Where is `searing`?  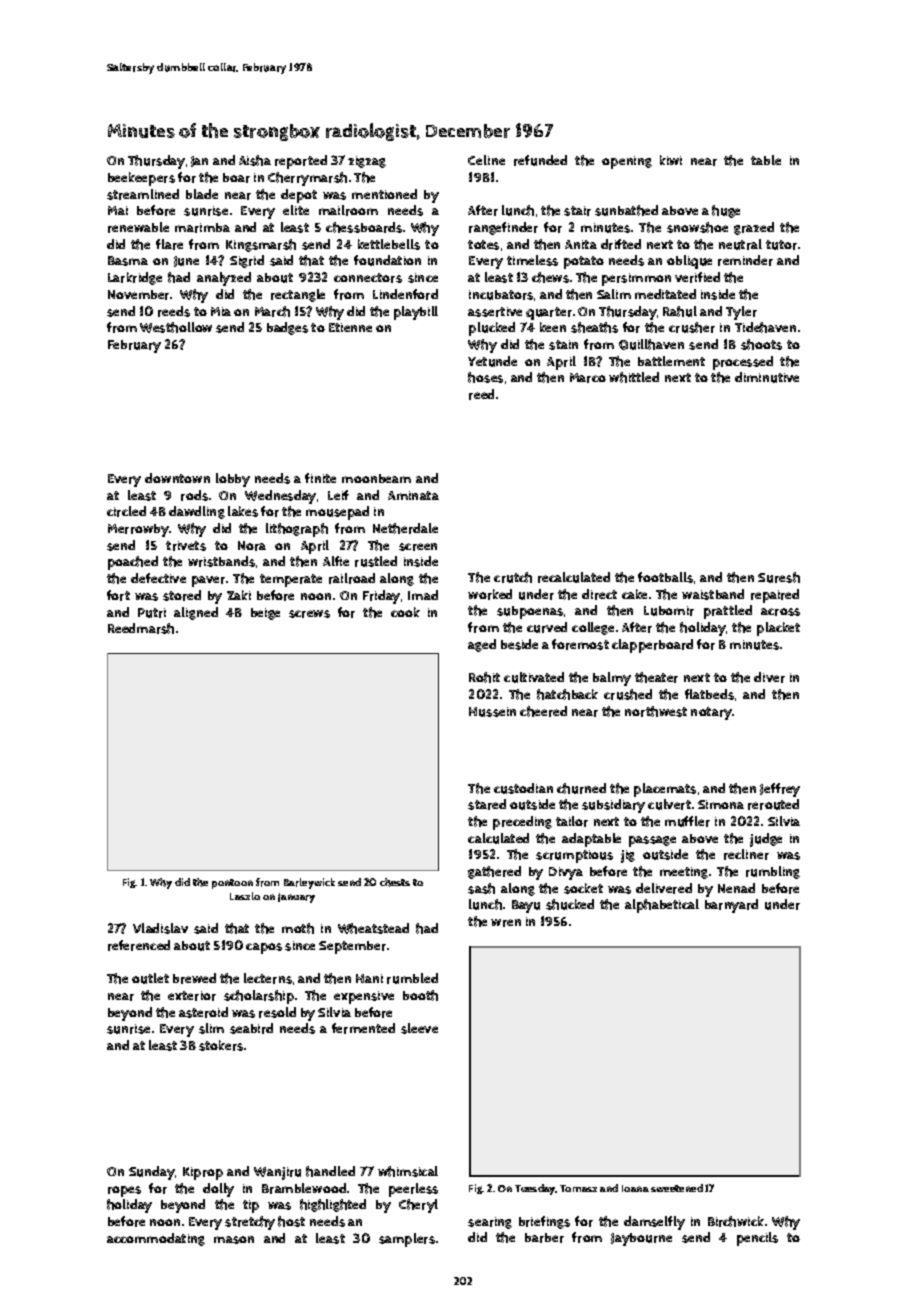
searing is located at coordinates (490, 1223).
